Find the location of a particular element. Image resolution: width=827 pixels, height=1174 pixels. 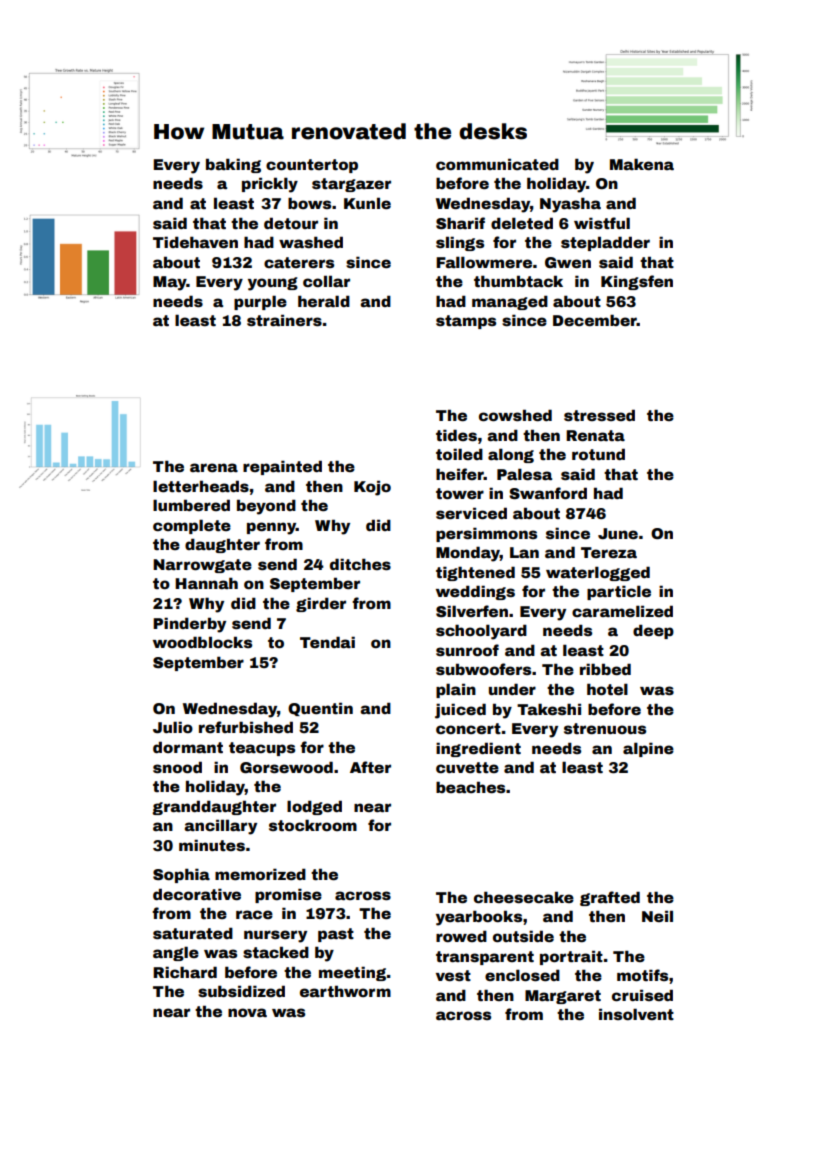

Nyasha is located at coordinates (570, 205).
